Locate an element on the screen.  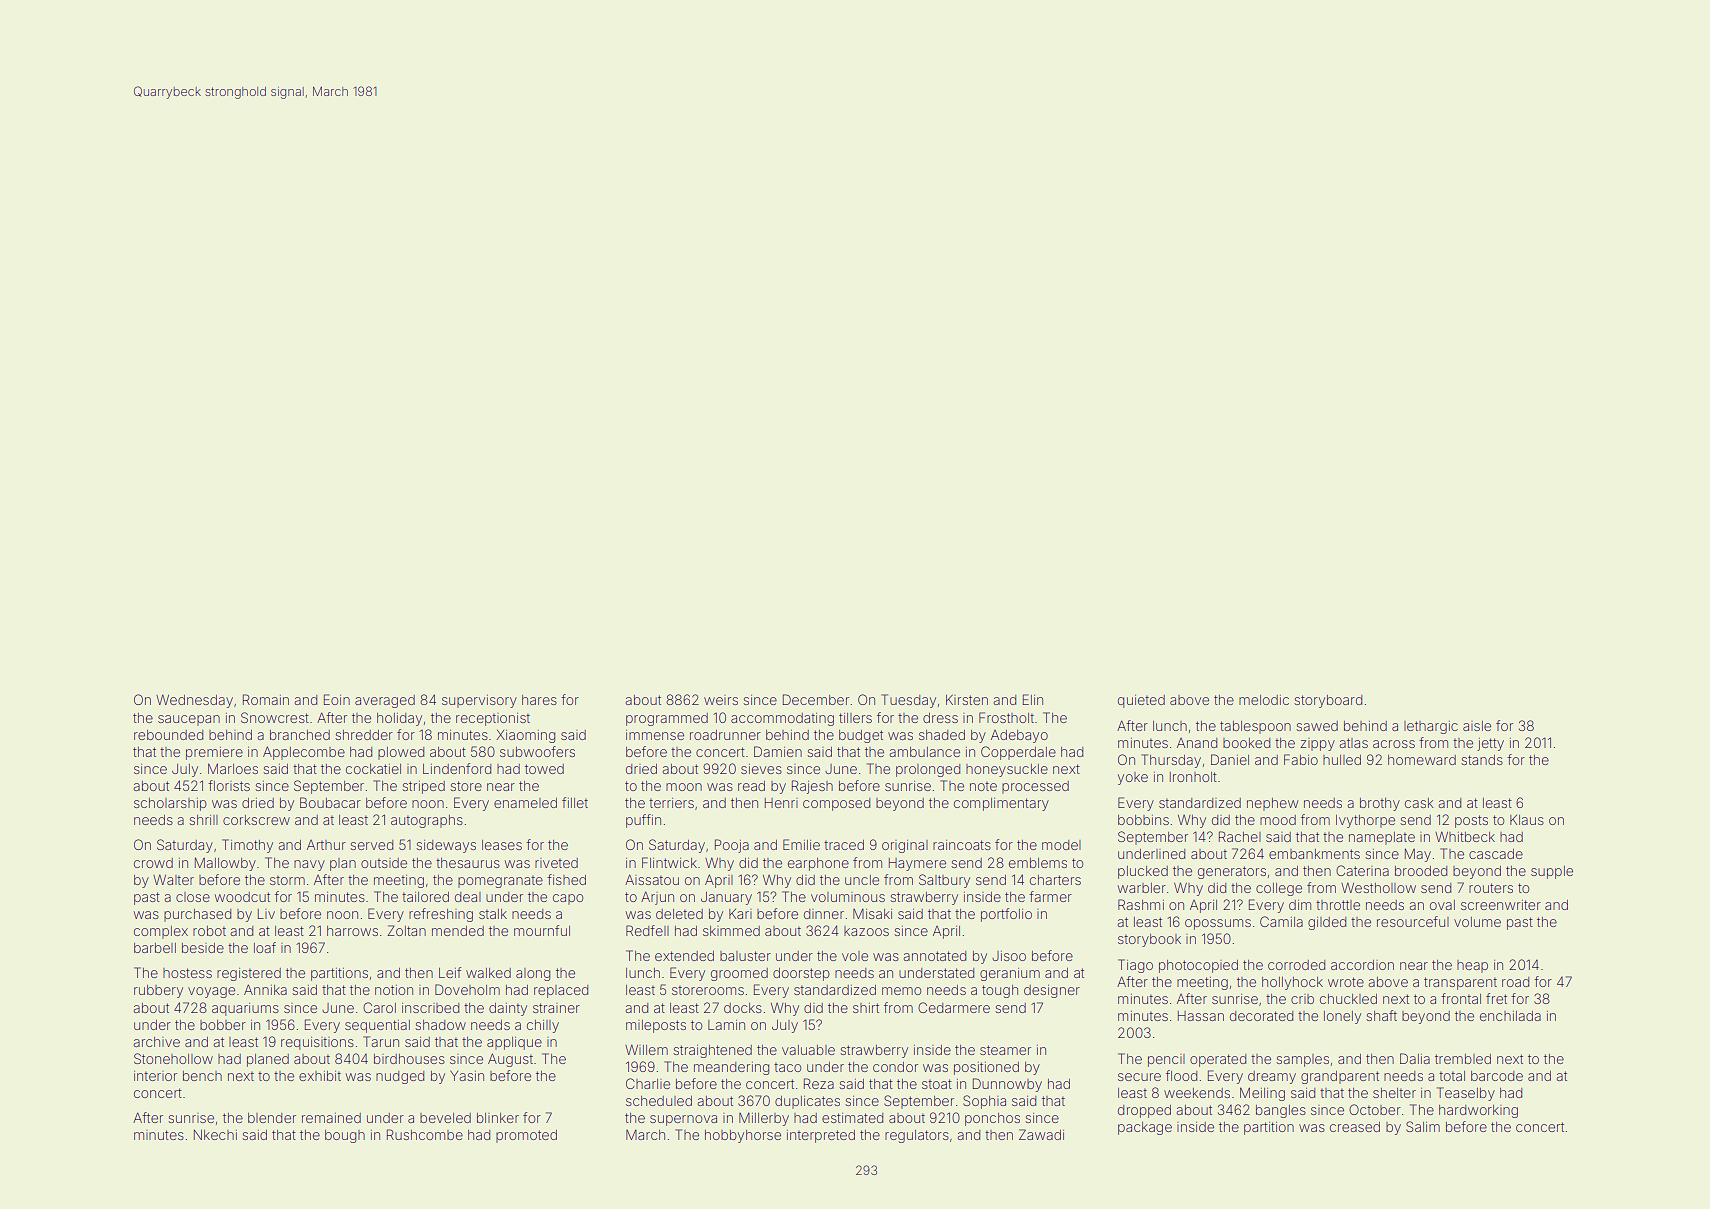
melodic is located at coordinates (1264, 700).
